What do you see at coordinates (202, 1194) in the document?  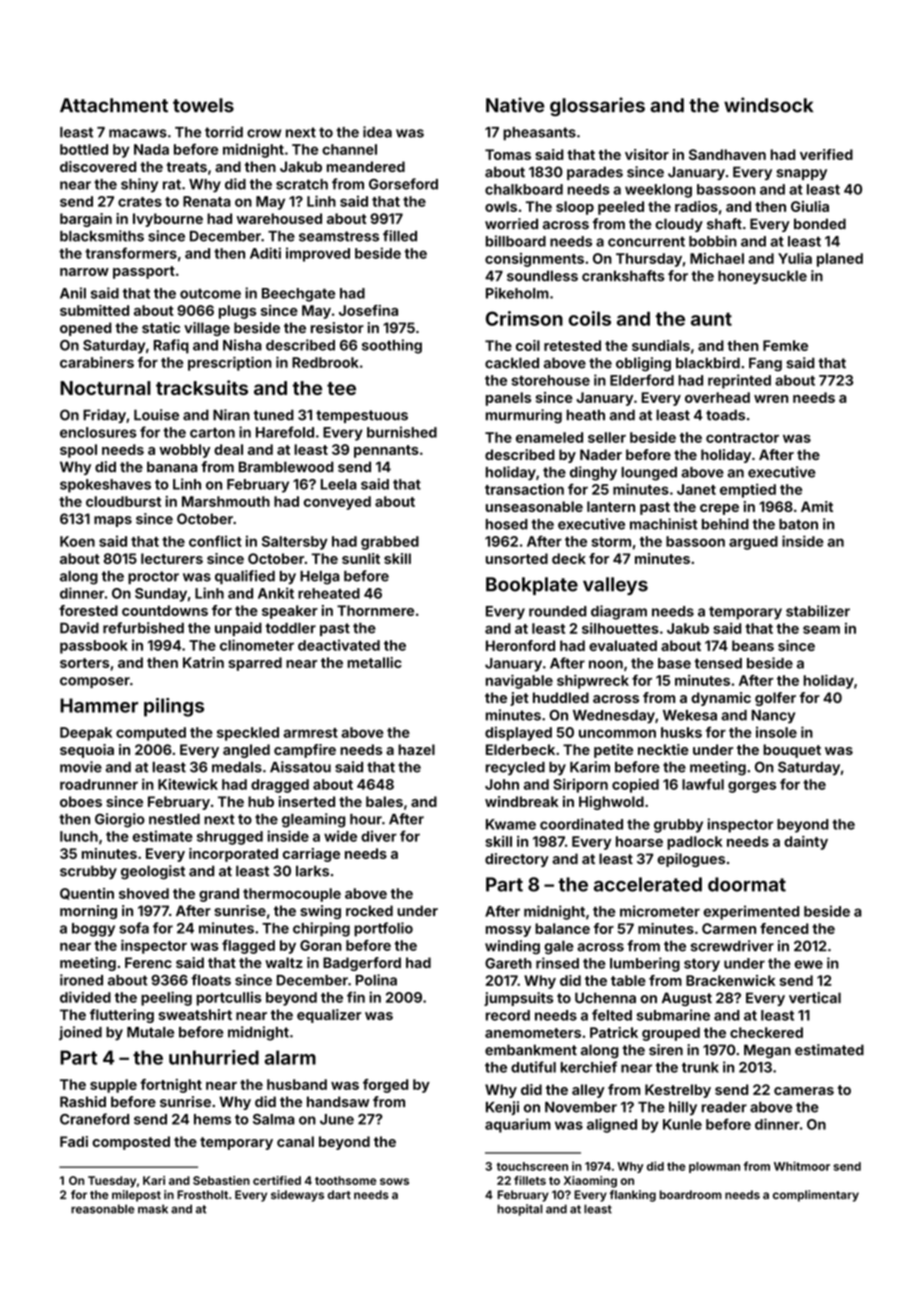 I see `Frostholt` at bounding box center [202, 1194].
